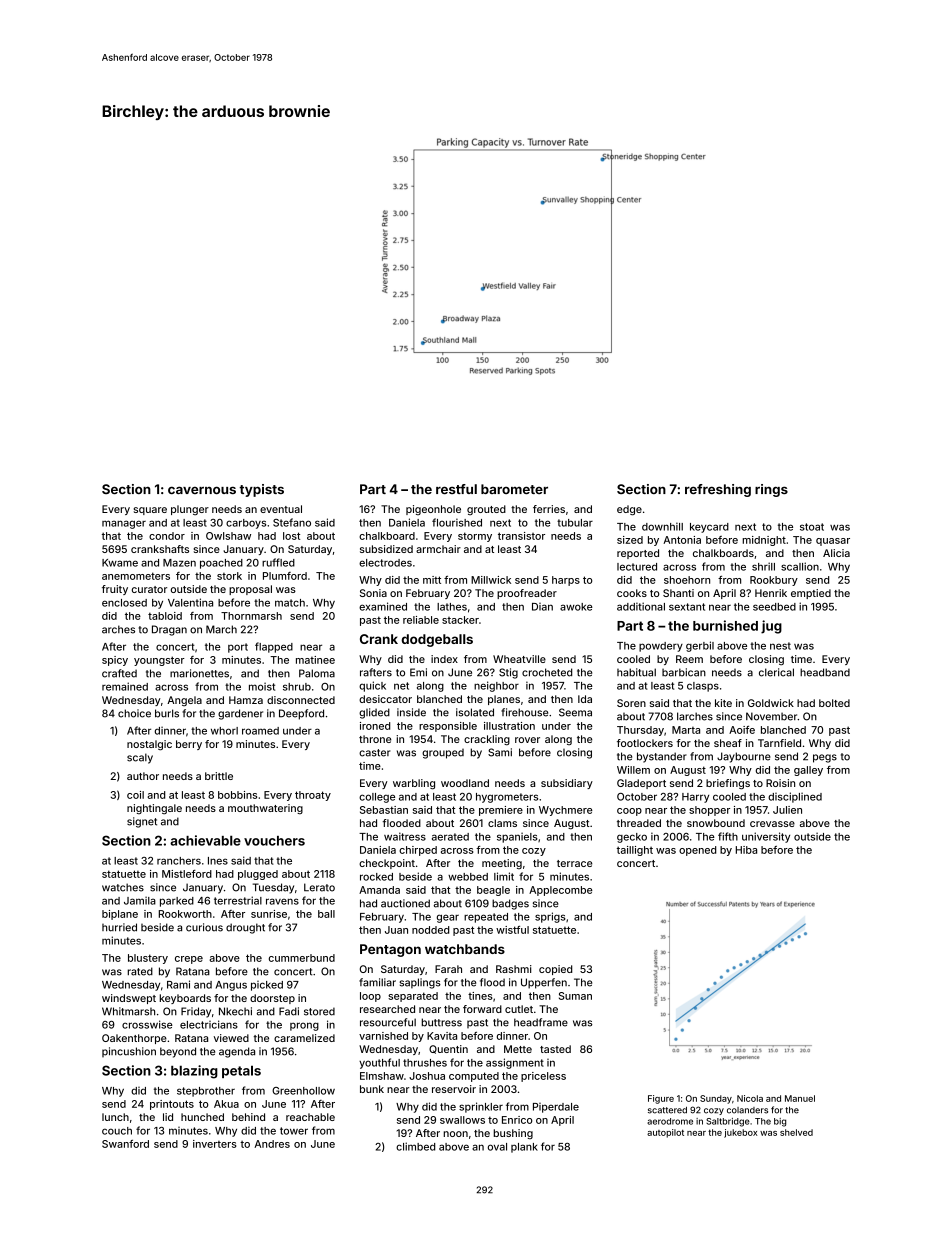  Describe the element at coordinates (169, 630) in the screenshot. I see `Dragan` at that location.
